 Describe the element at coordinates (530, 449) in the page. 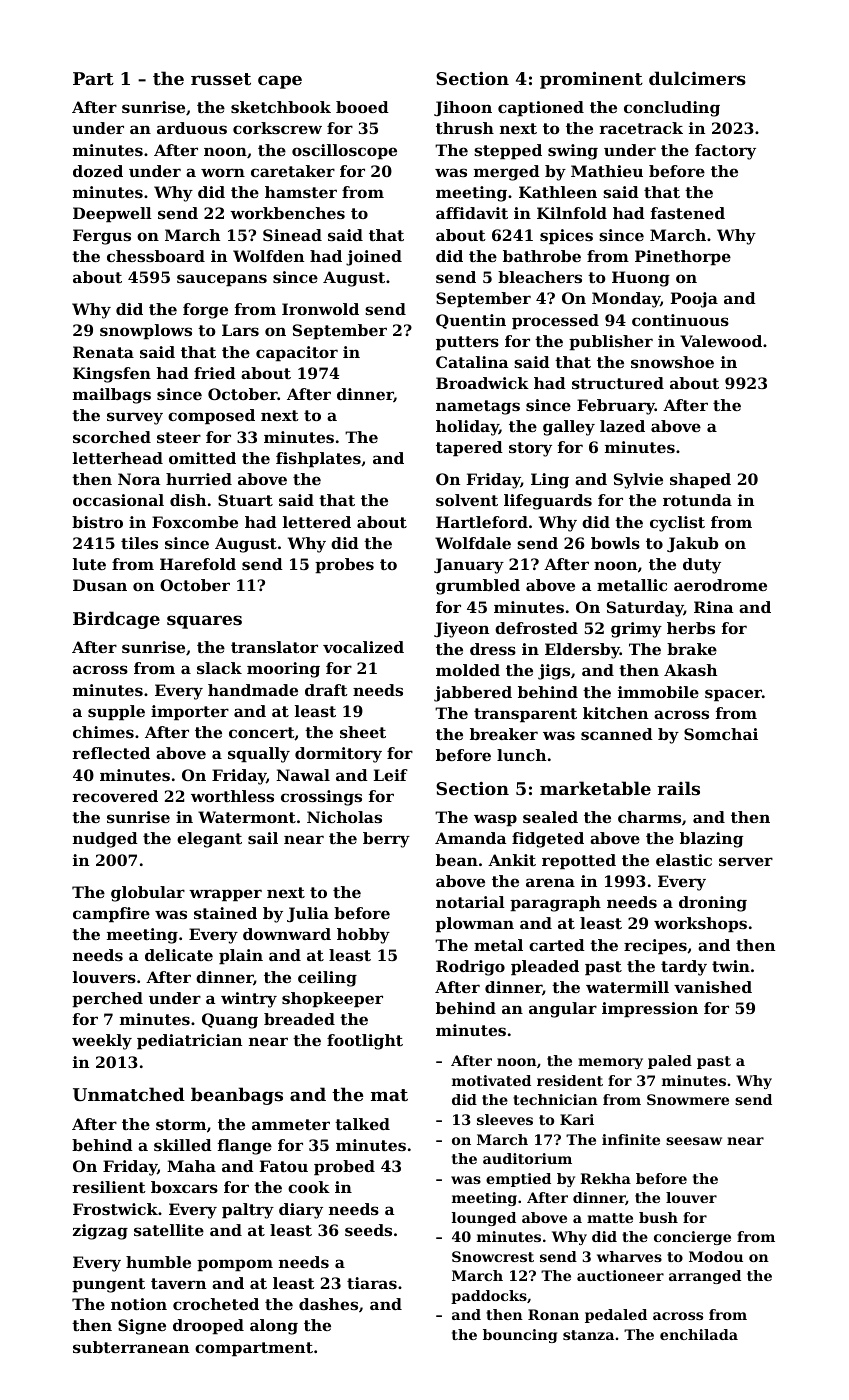

I see `story` at that location.
